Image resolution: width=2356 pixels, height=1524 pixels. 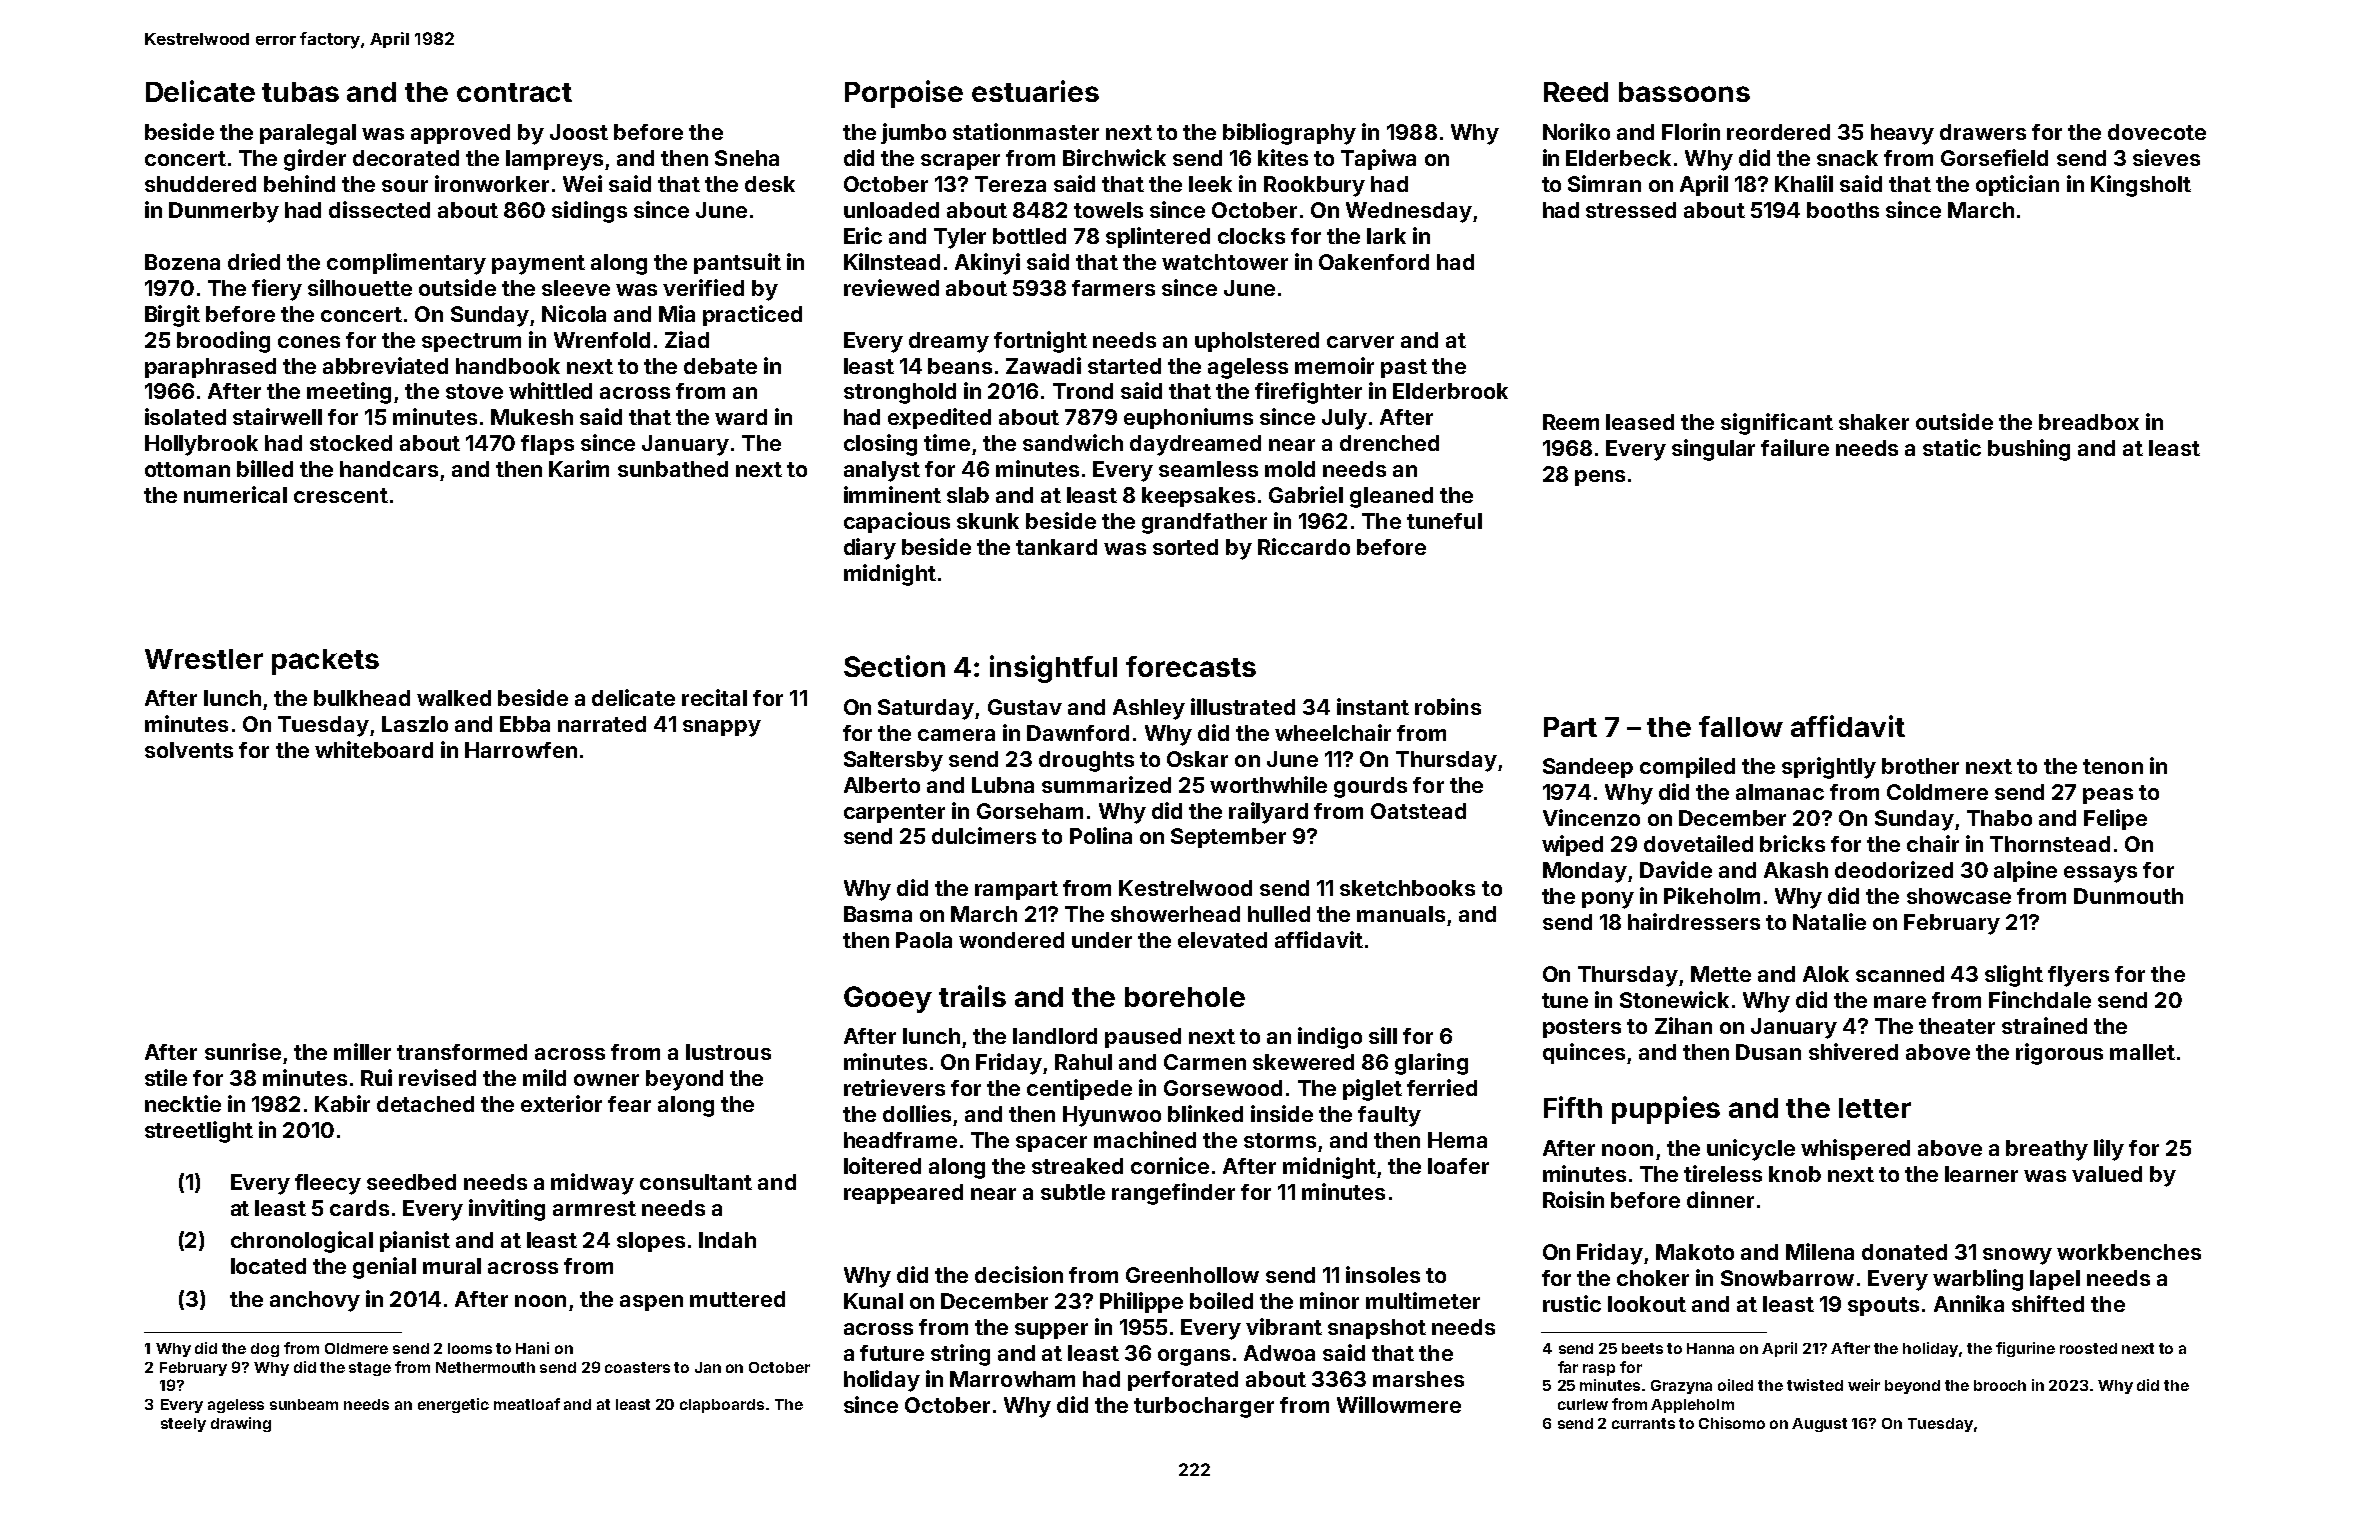 I want to click on Greenhollow, so click(x=1192, y=1275).
